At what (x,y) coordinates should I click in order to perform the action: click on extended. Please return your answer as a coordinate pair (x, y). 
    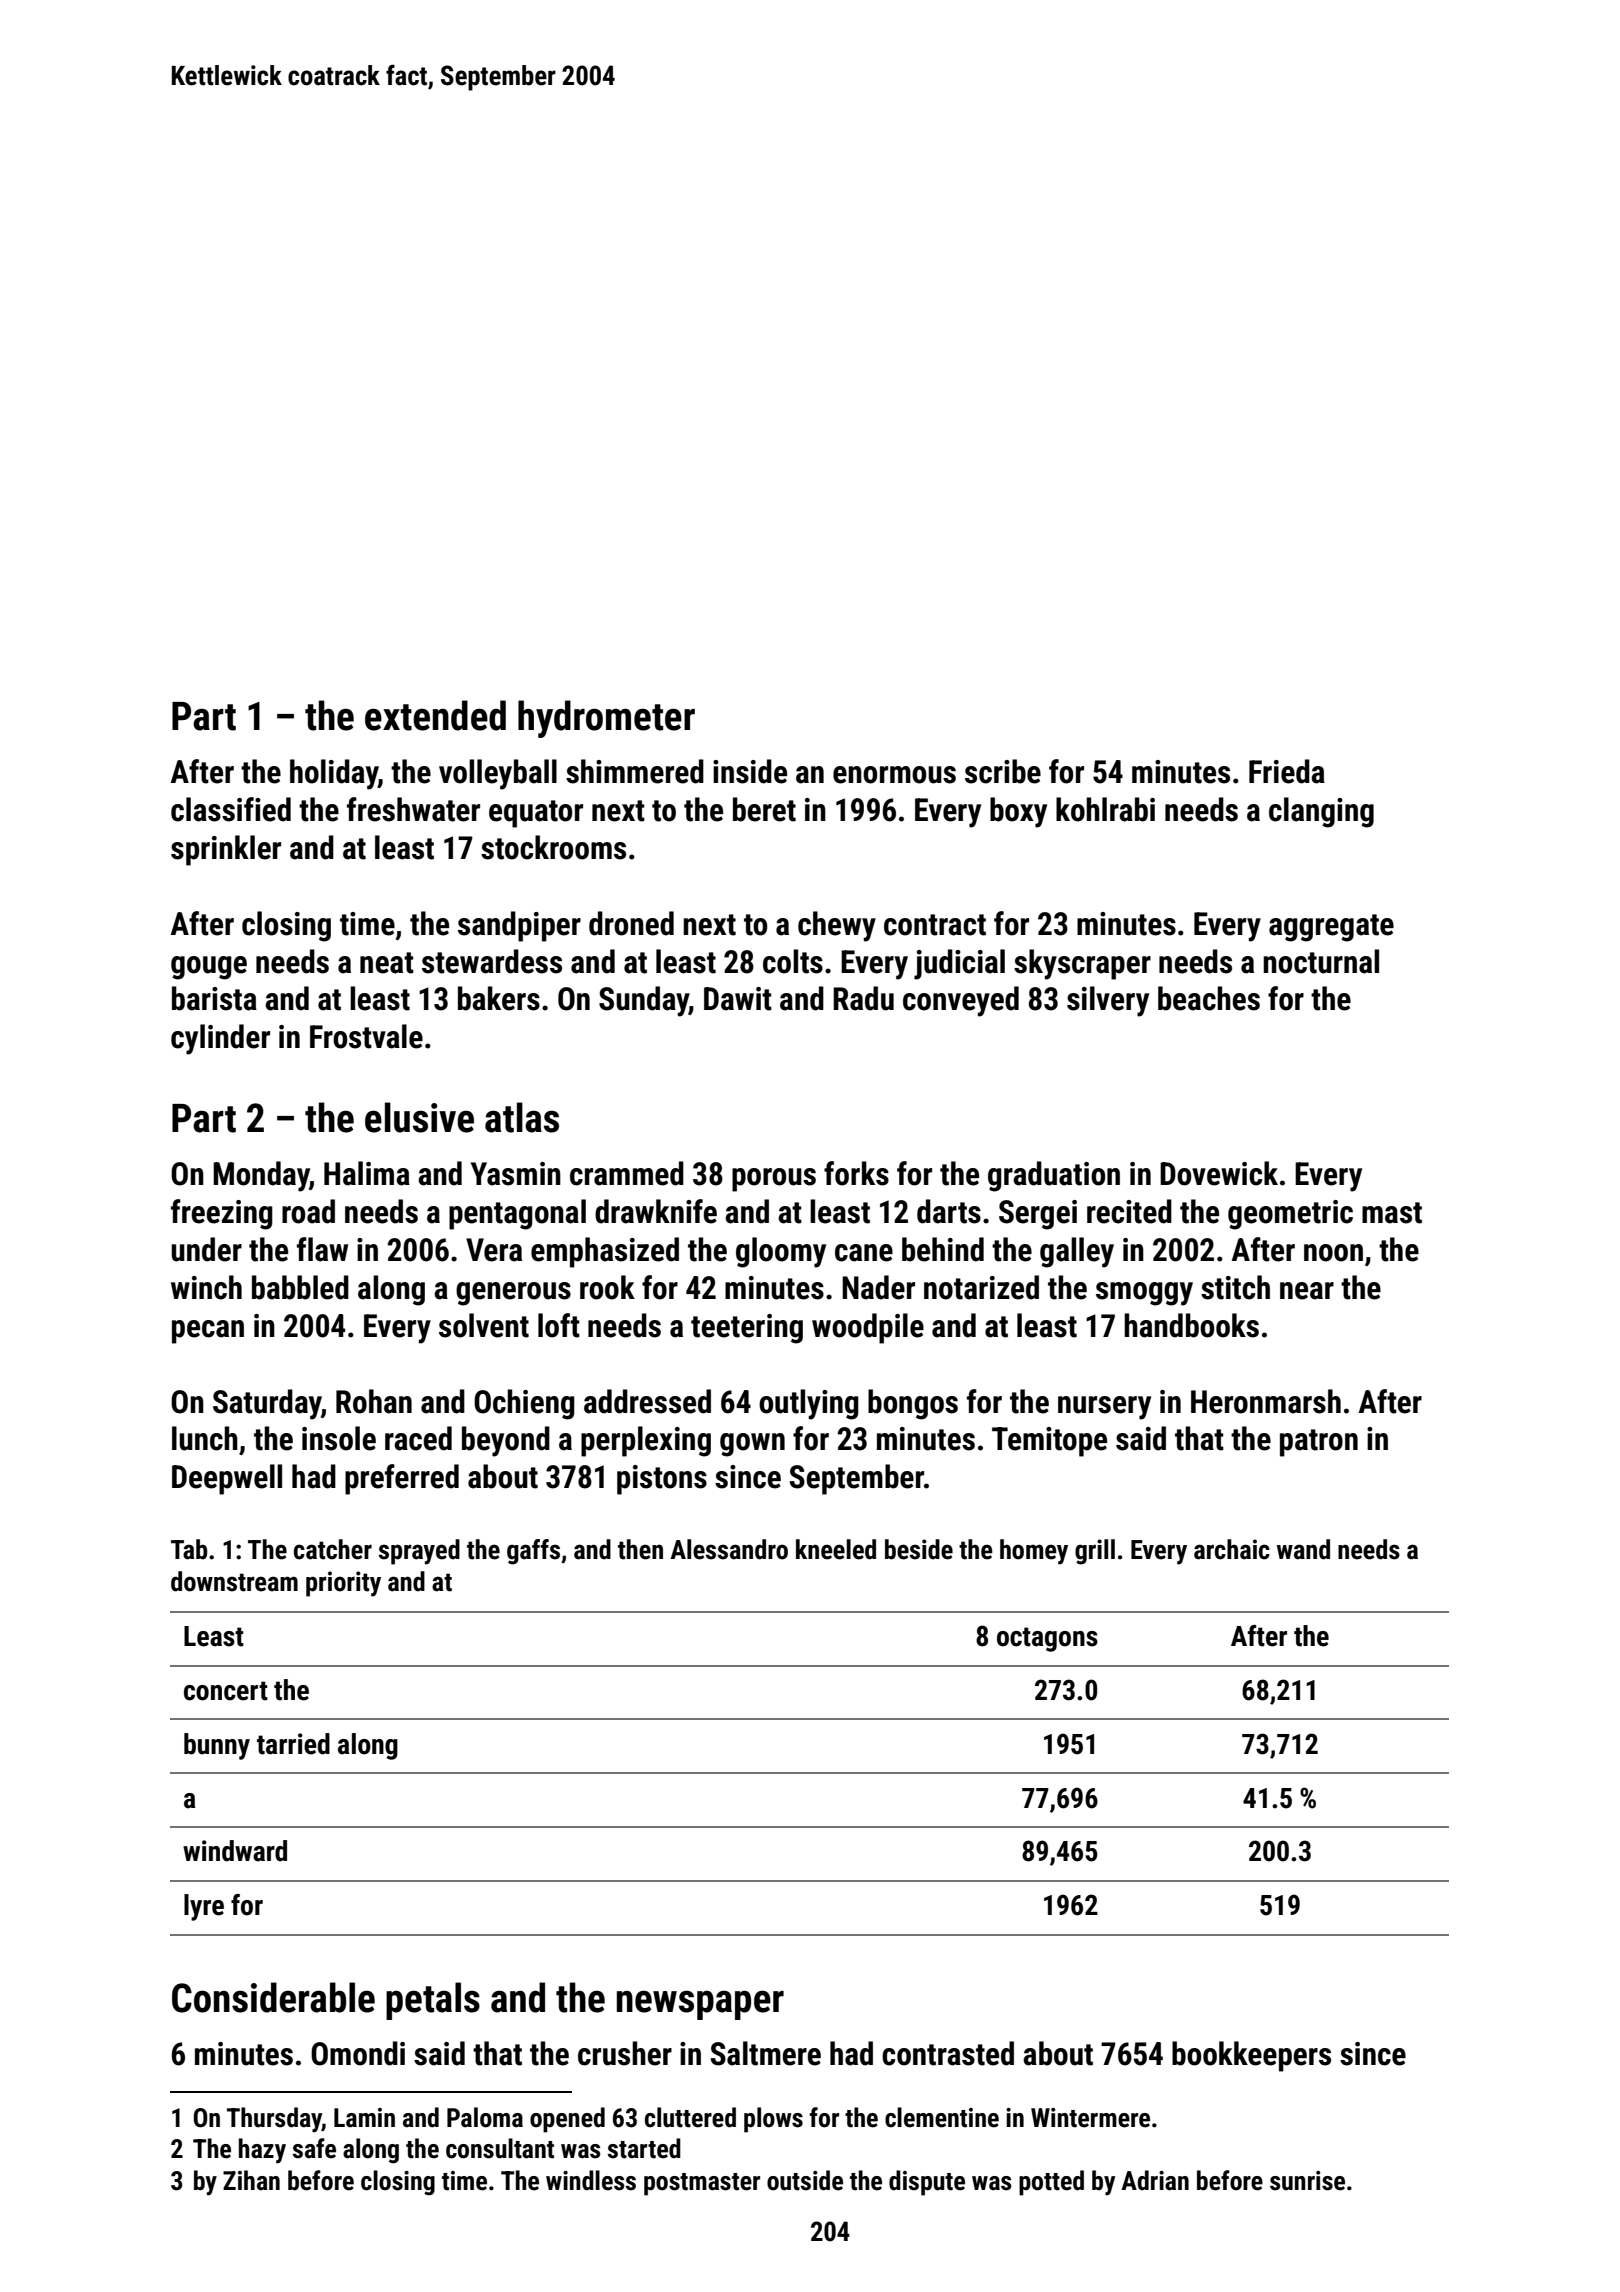
    Looking at the image, I should click on (435, 715).
